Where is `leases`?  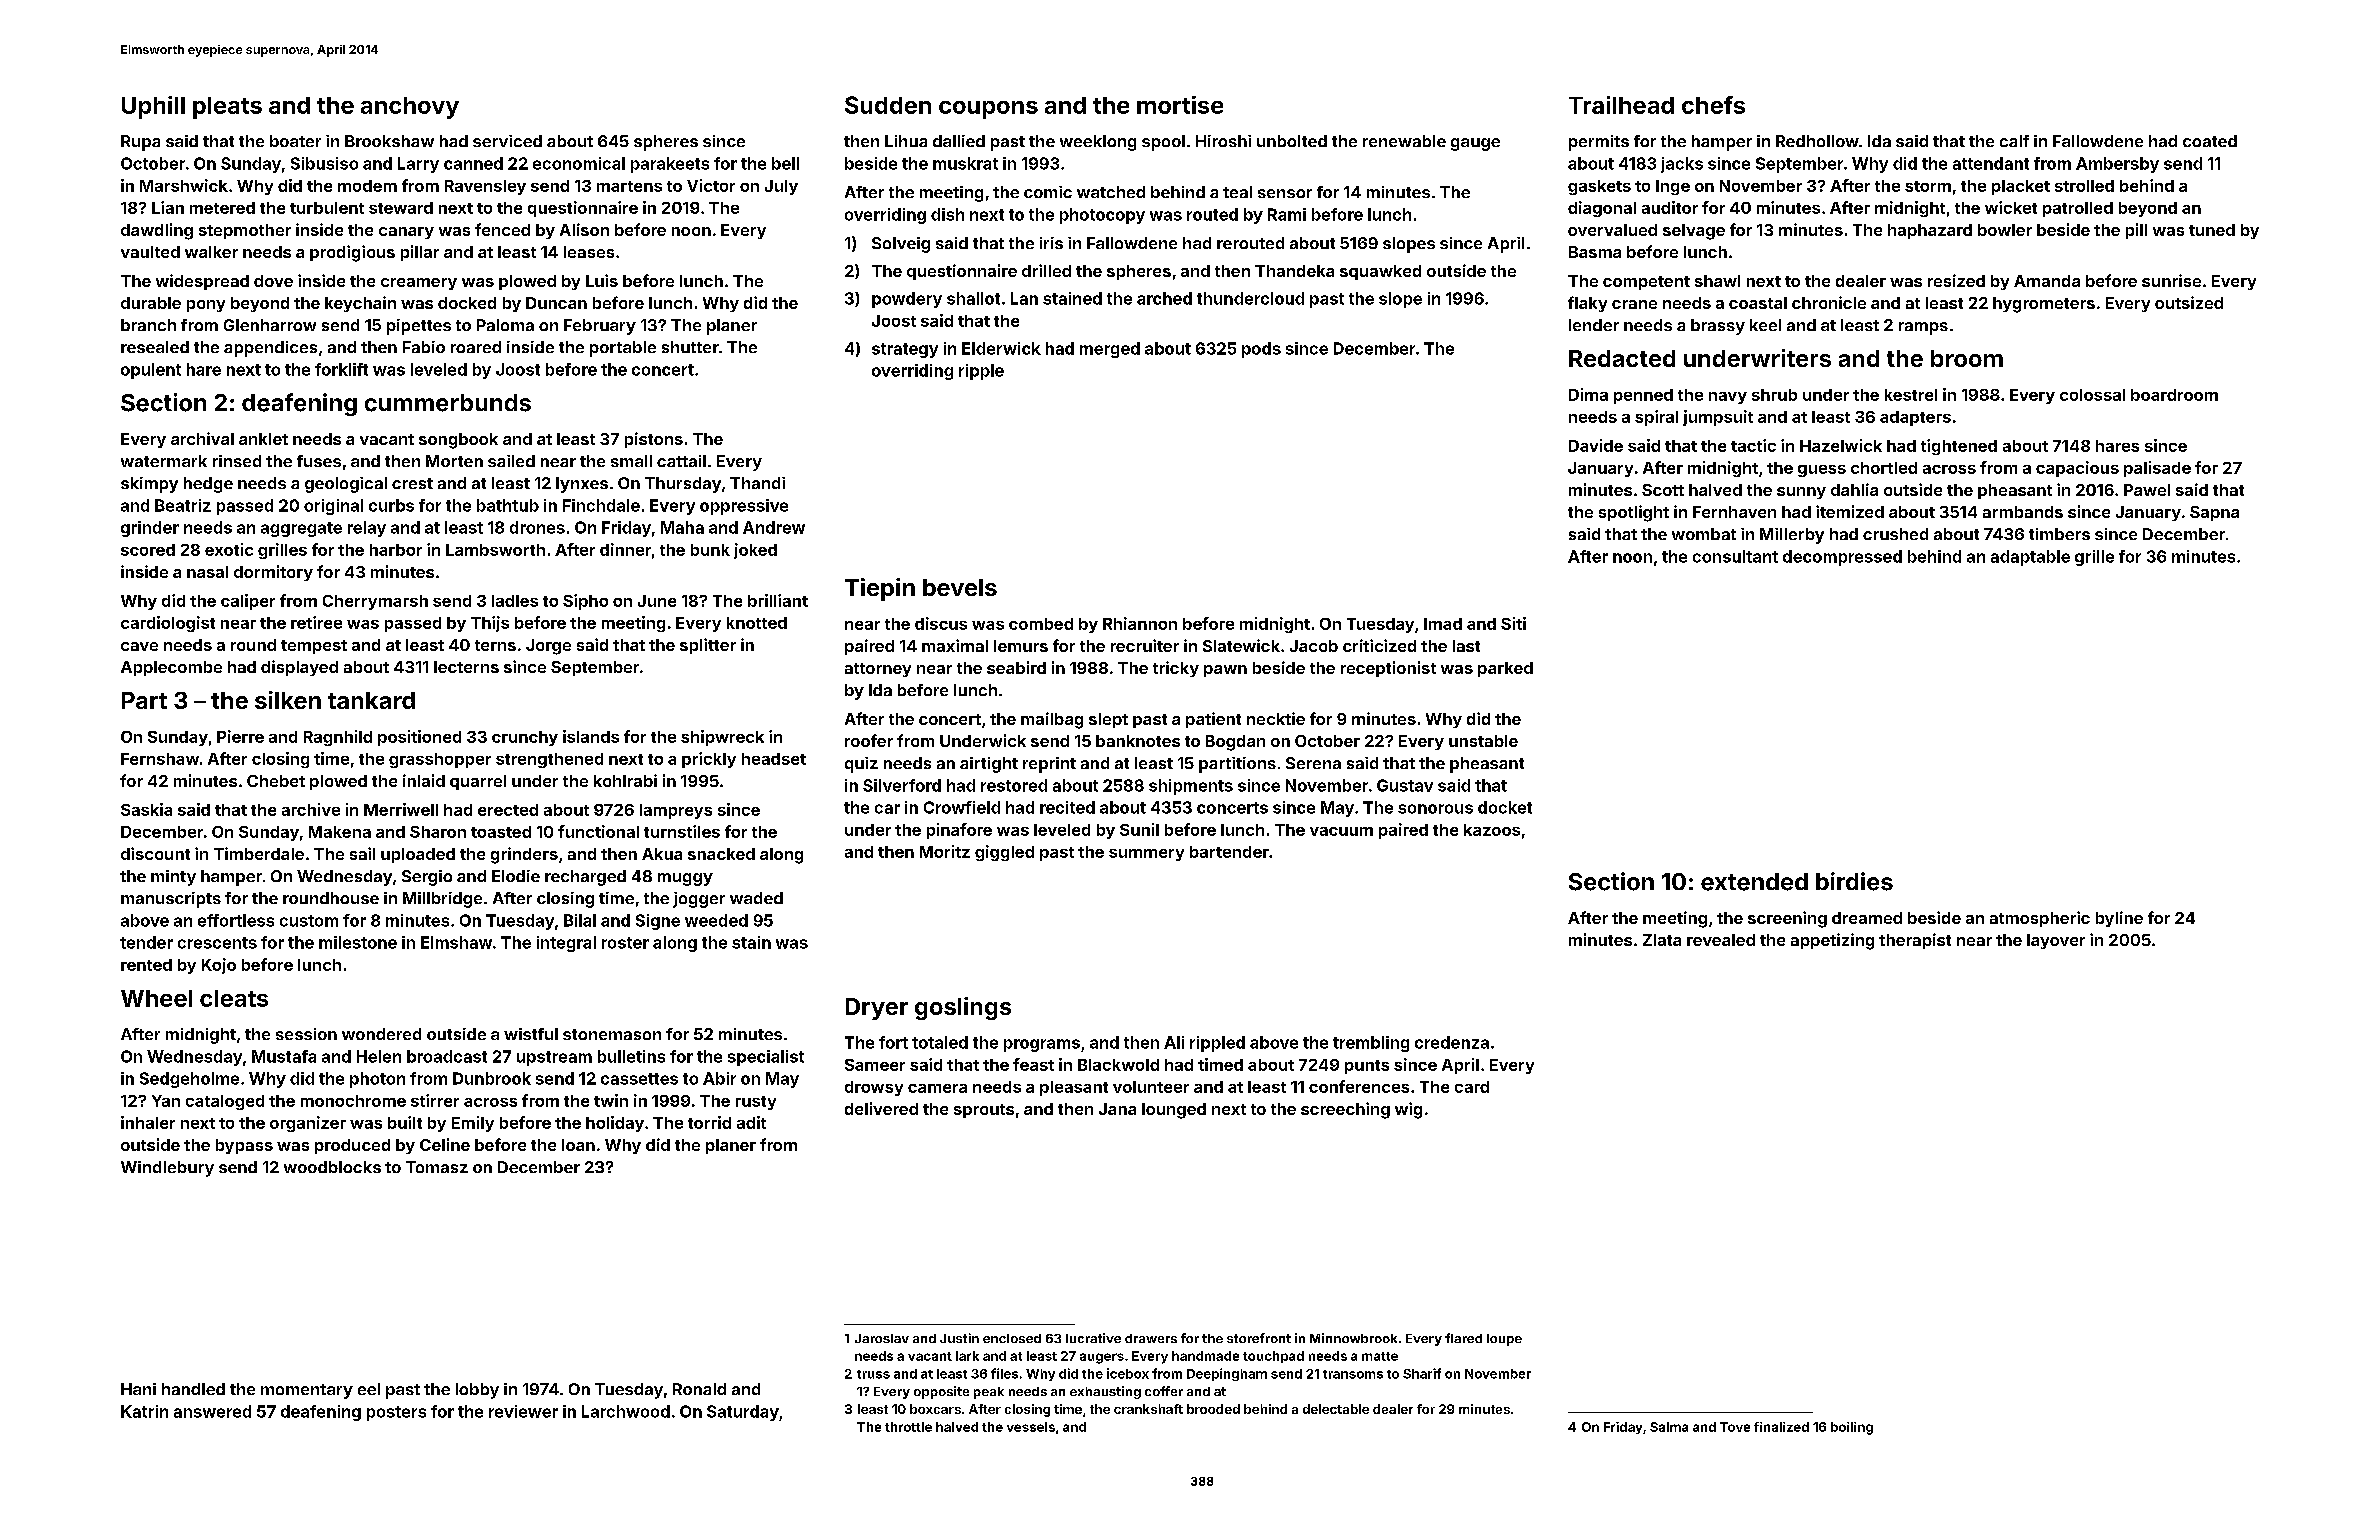 leases is located at coordinates (589, 252).
